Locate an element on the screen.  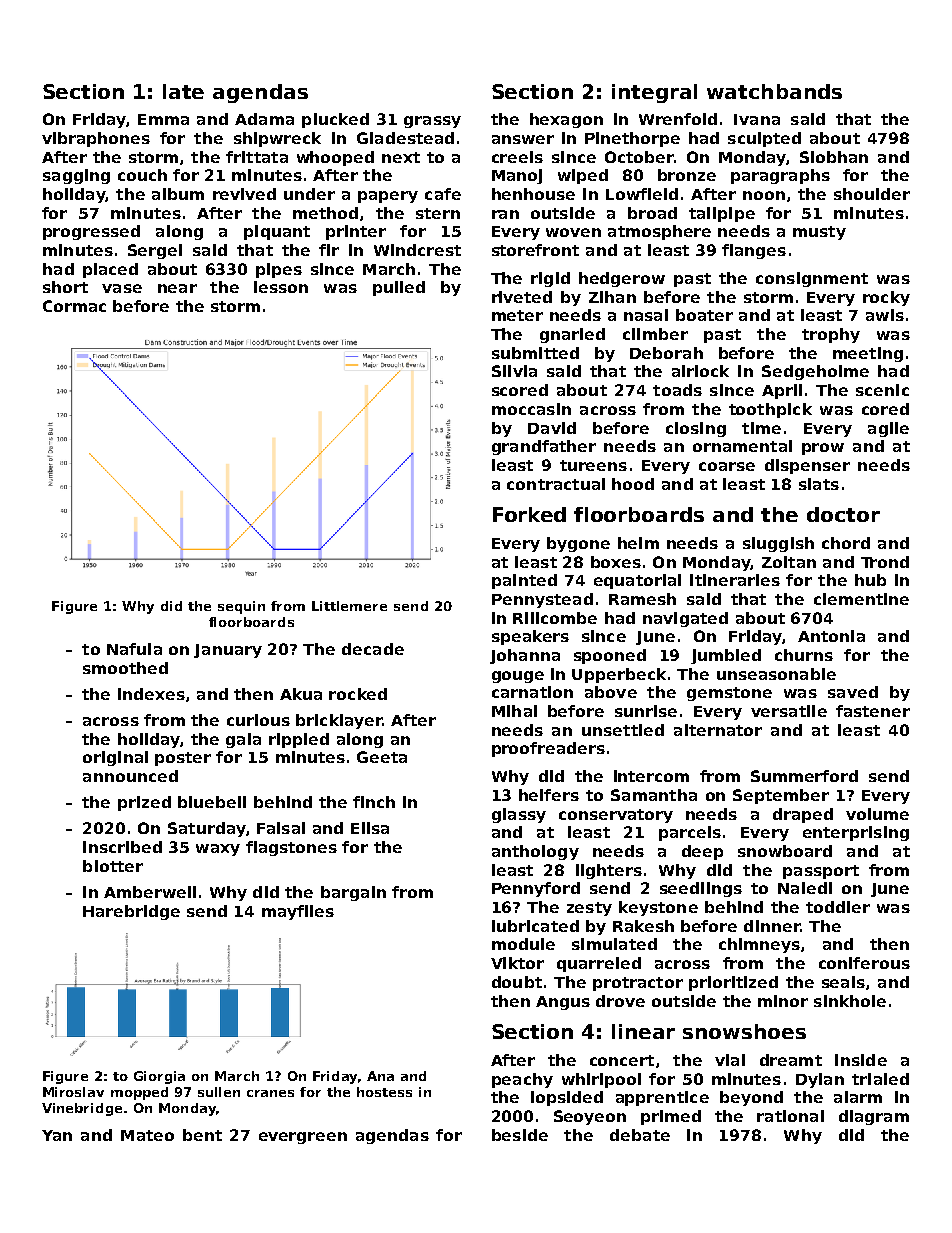
Giorgia is located at coordinates (159, 1077).
